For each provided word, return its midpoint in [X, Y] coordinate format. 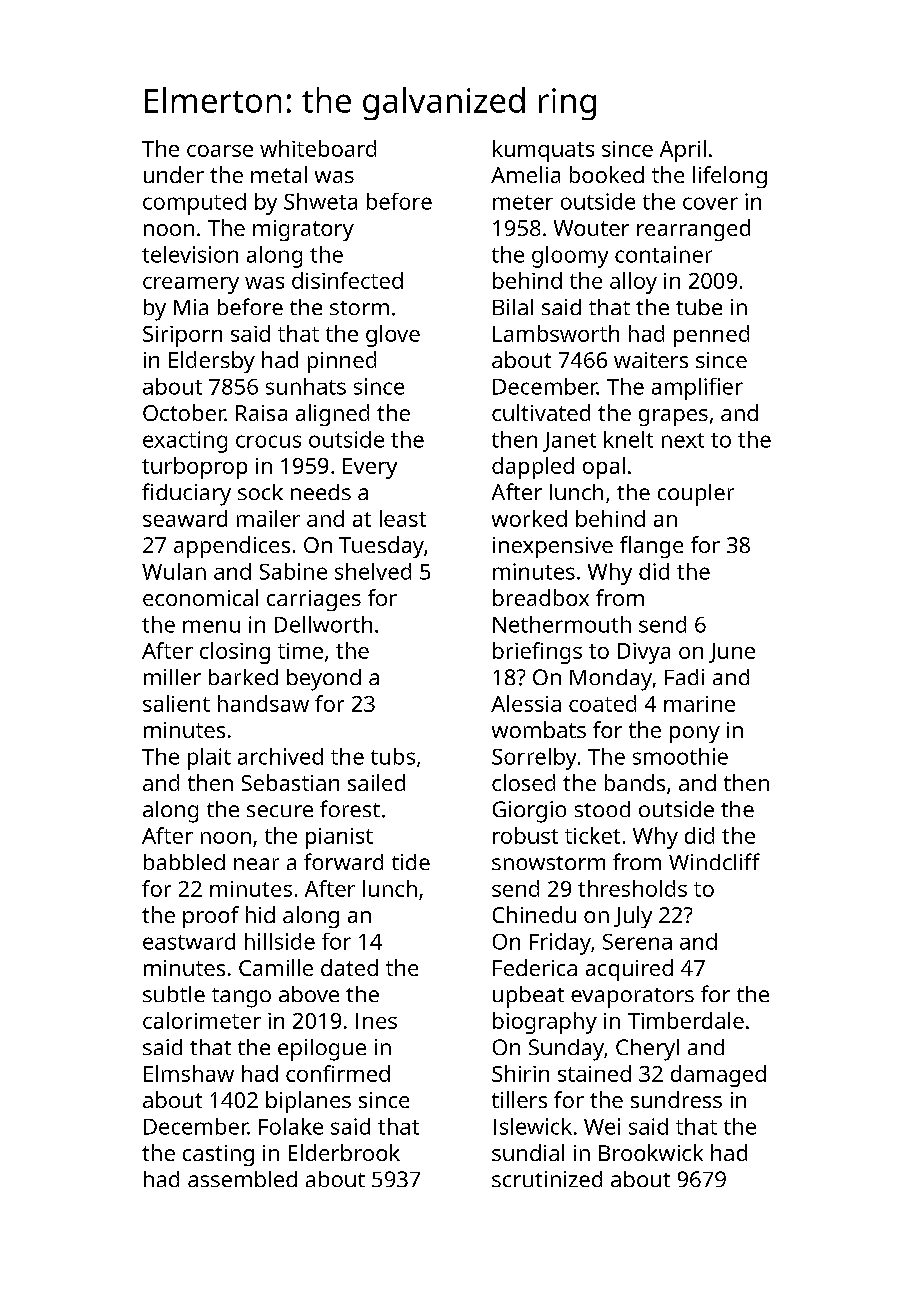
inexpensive [553, 547]
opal [604, 468]
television [190, 254]
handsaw [263, 703]
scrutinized [547, 1179]
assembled [242, 1179]
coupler [696, 495]
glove [393, 336]
